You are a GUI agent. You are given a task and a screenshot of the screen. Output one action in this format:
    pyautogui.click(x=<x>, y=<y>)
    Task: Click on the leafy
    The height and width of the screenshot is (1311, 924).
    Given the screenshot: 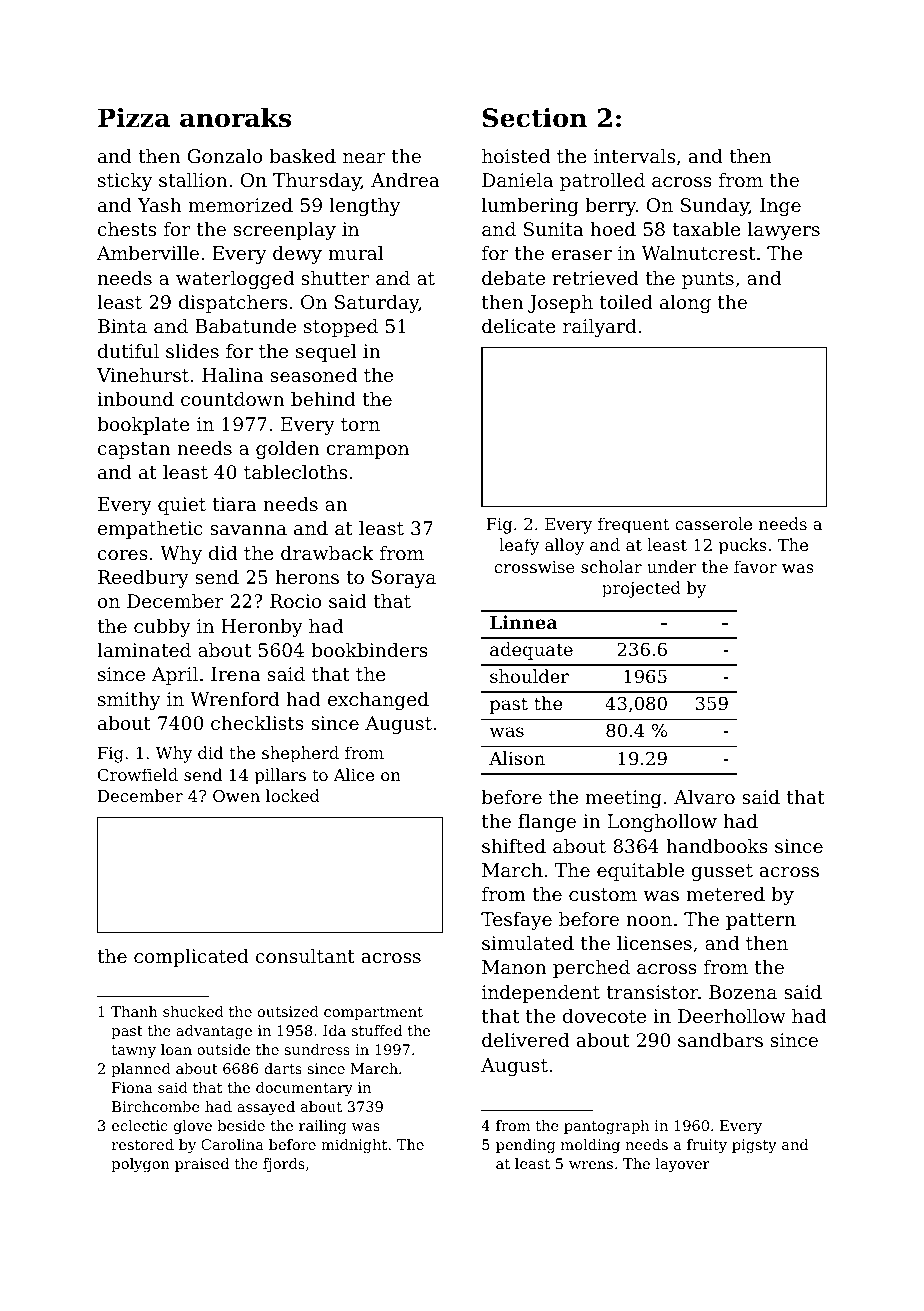 What is the action you would take?
    pyautogui.click(x=519, y=546)
